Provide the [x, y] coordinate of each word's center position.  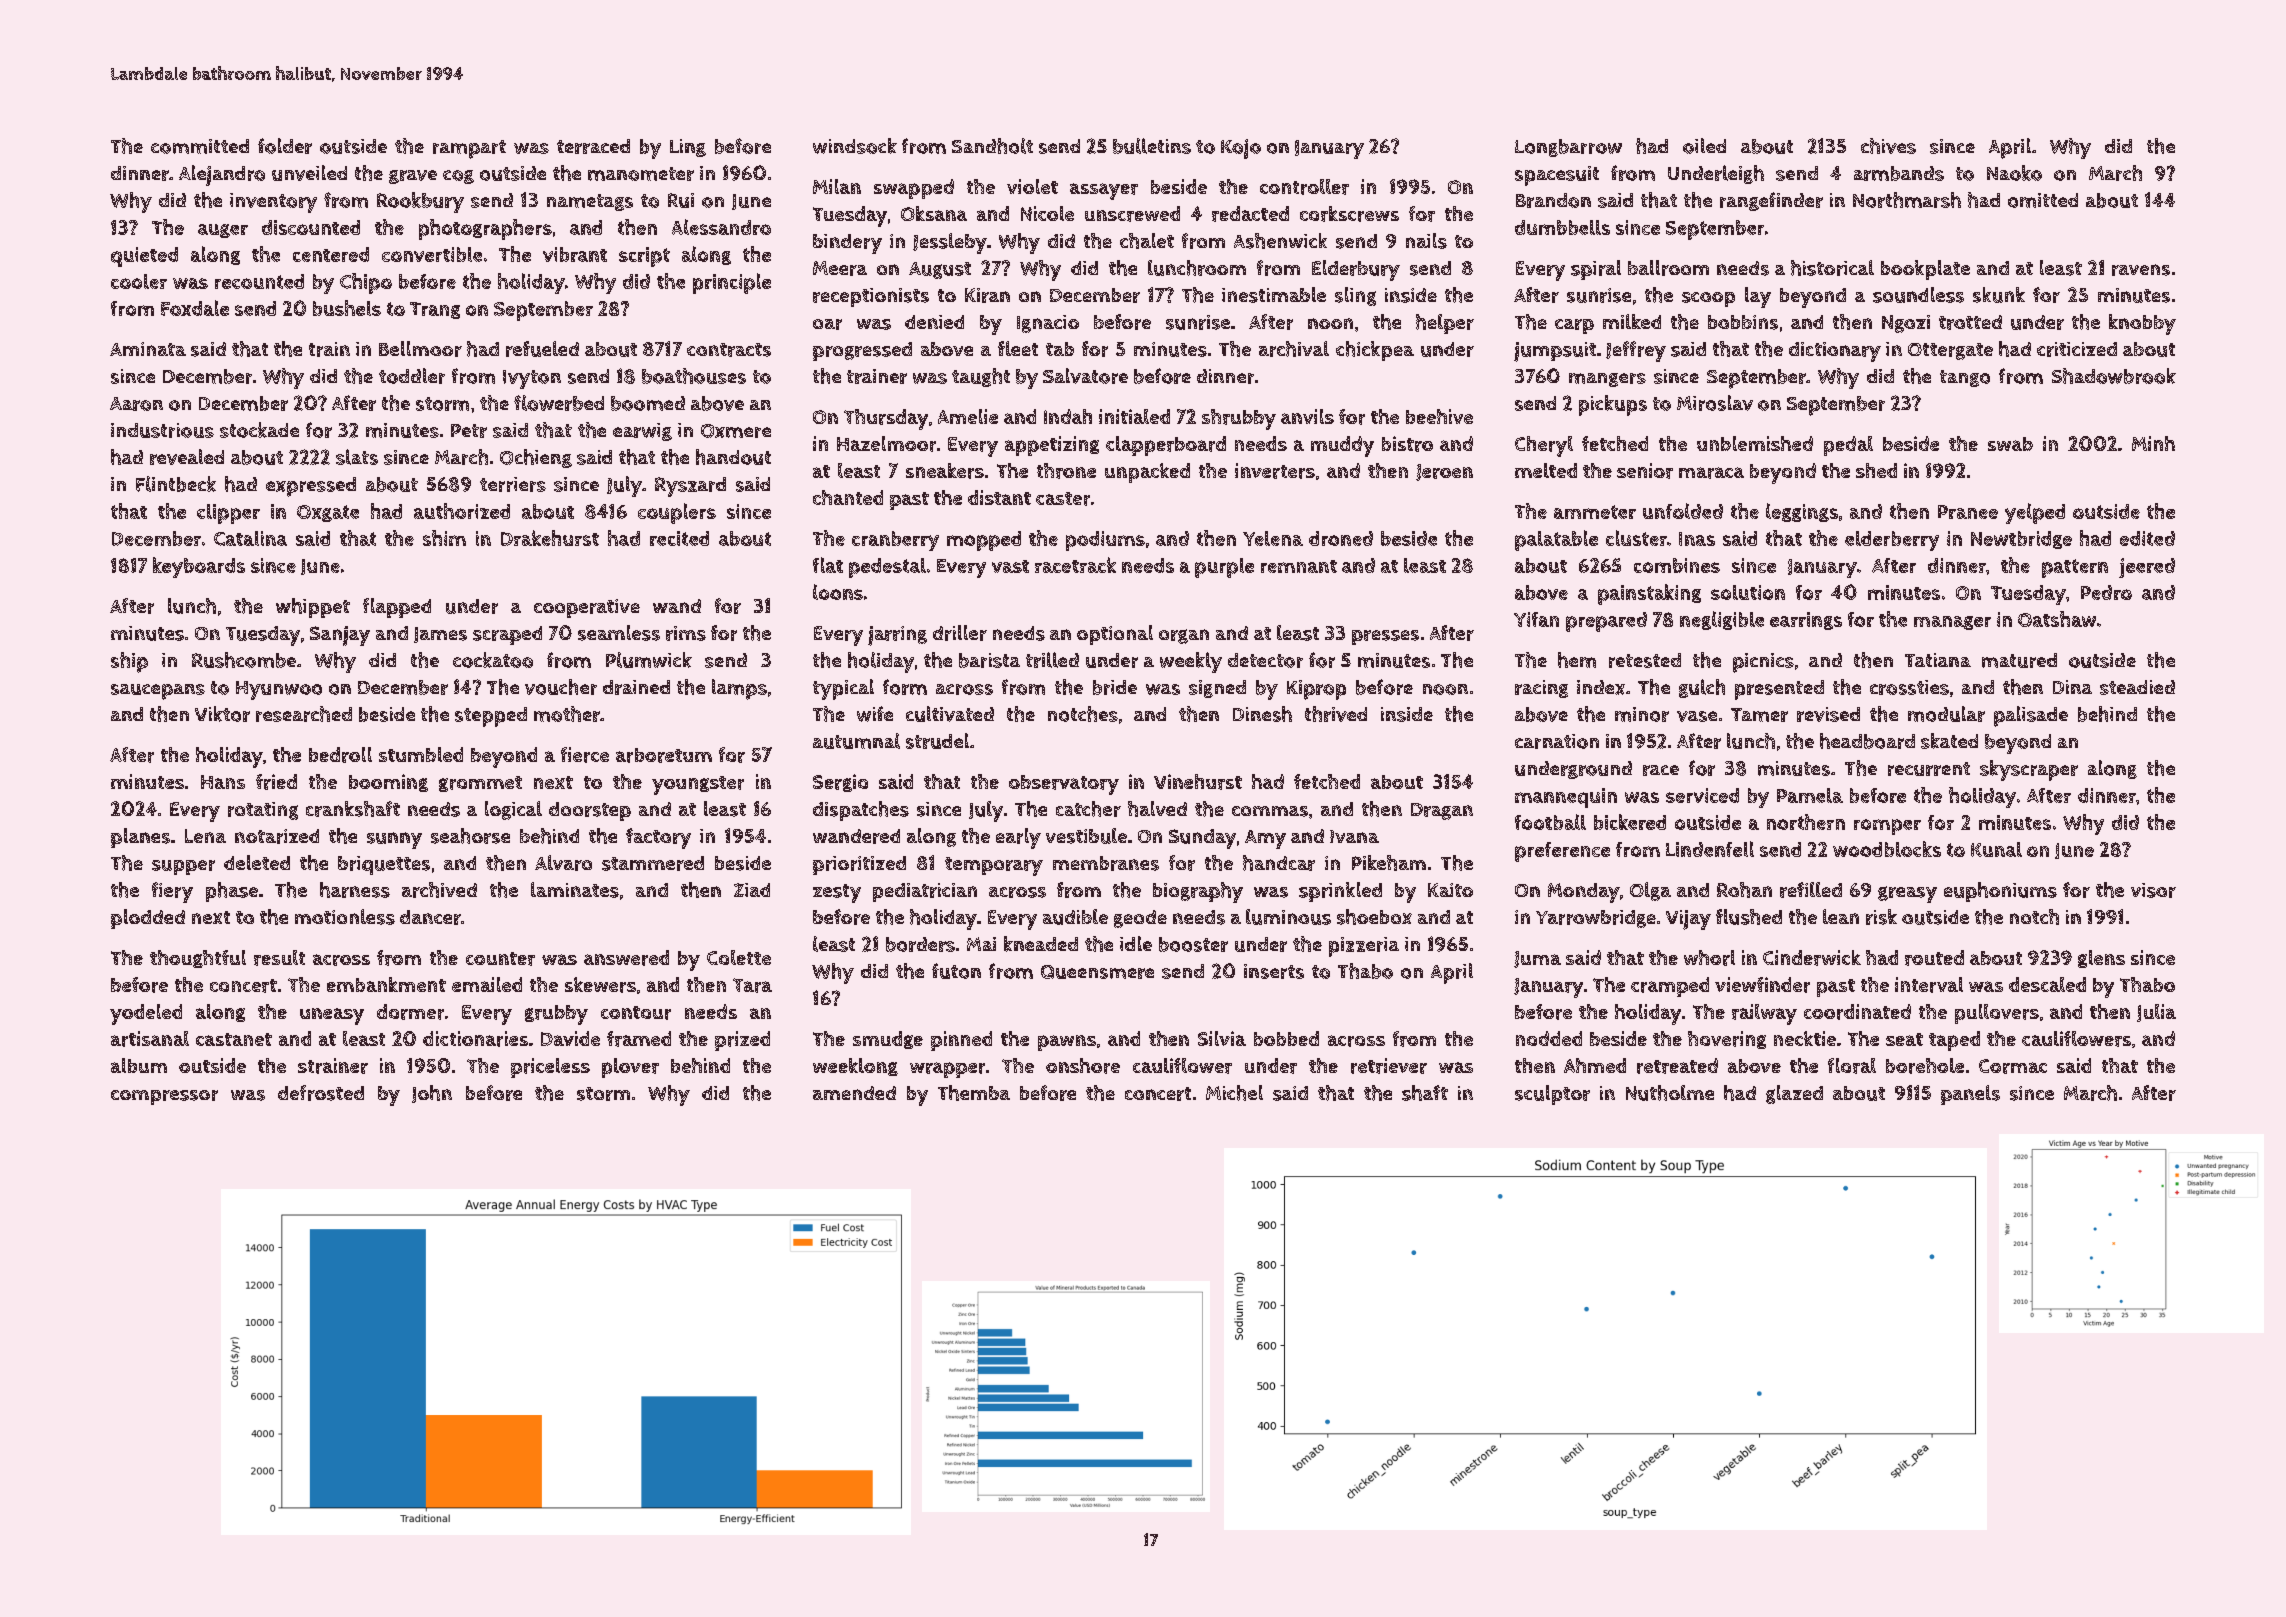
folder [285, 146]
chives [1888, 146]
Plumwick [649, 660]
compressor [164, 1097]
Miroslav [1715, 403]
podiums [1105, 541]
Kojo [1241, 149]
